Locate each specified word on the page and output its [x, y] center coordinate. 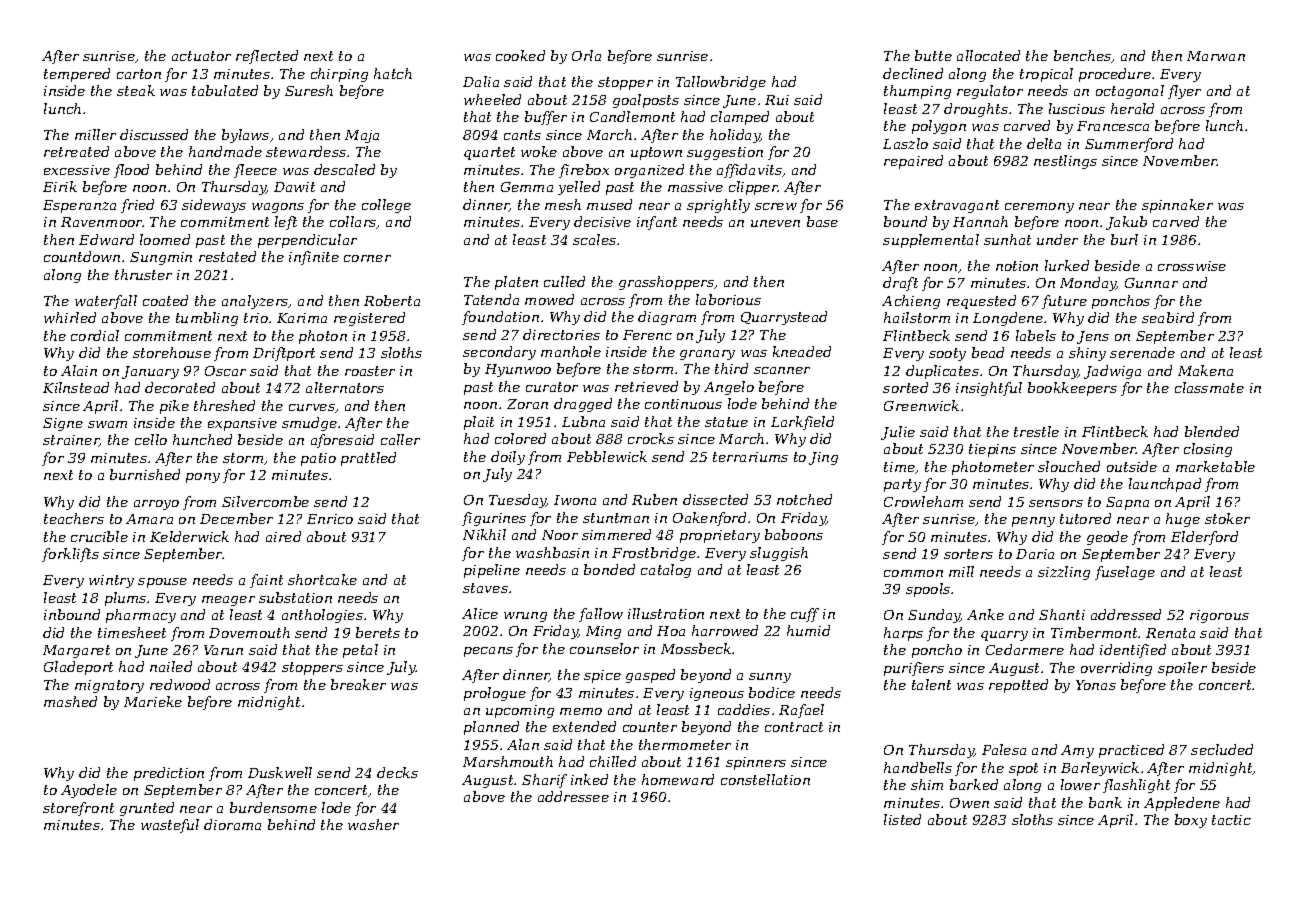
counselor [604, 648]
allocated [988, 55]
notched [804, 499]
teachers [74, 518]
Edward [106, 239]
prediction [169, 774]
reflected [267, 57]
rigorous [1219, 616]
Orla [586, 55]
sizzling [1064, 573]
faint [266, 581]
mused [609, 204]
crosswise [1192, 266]
